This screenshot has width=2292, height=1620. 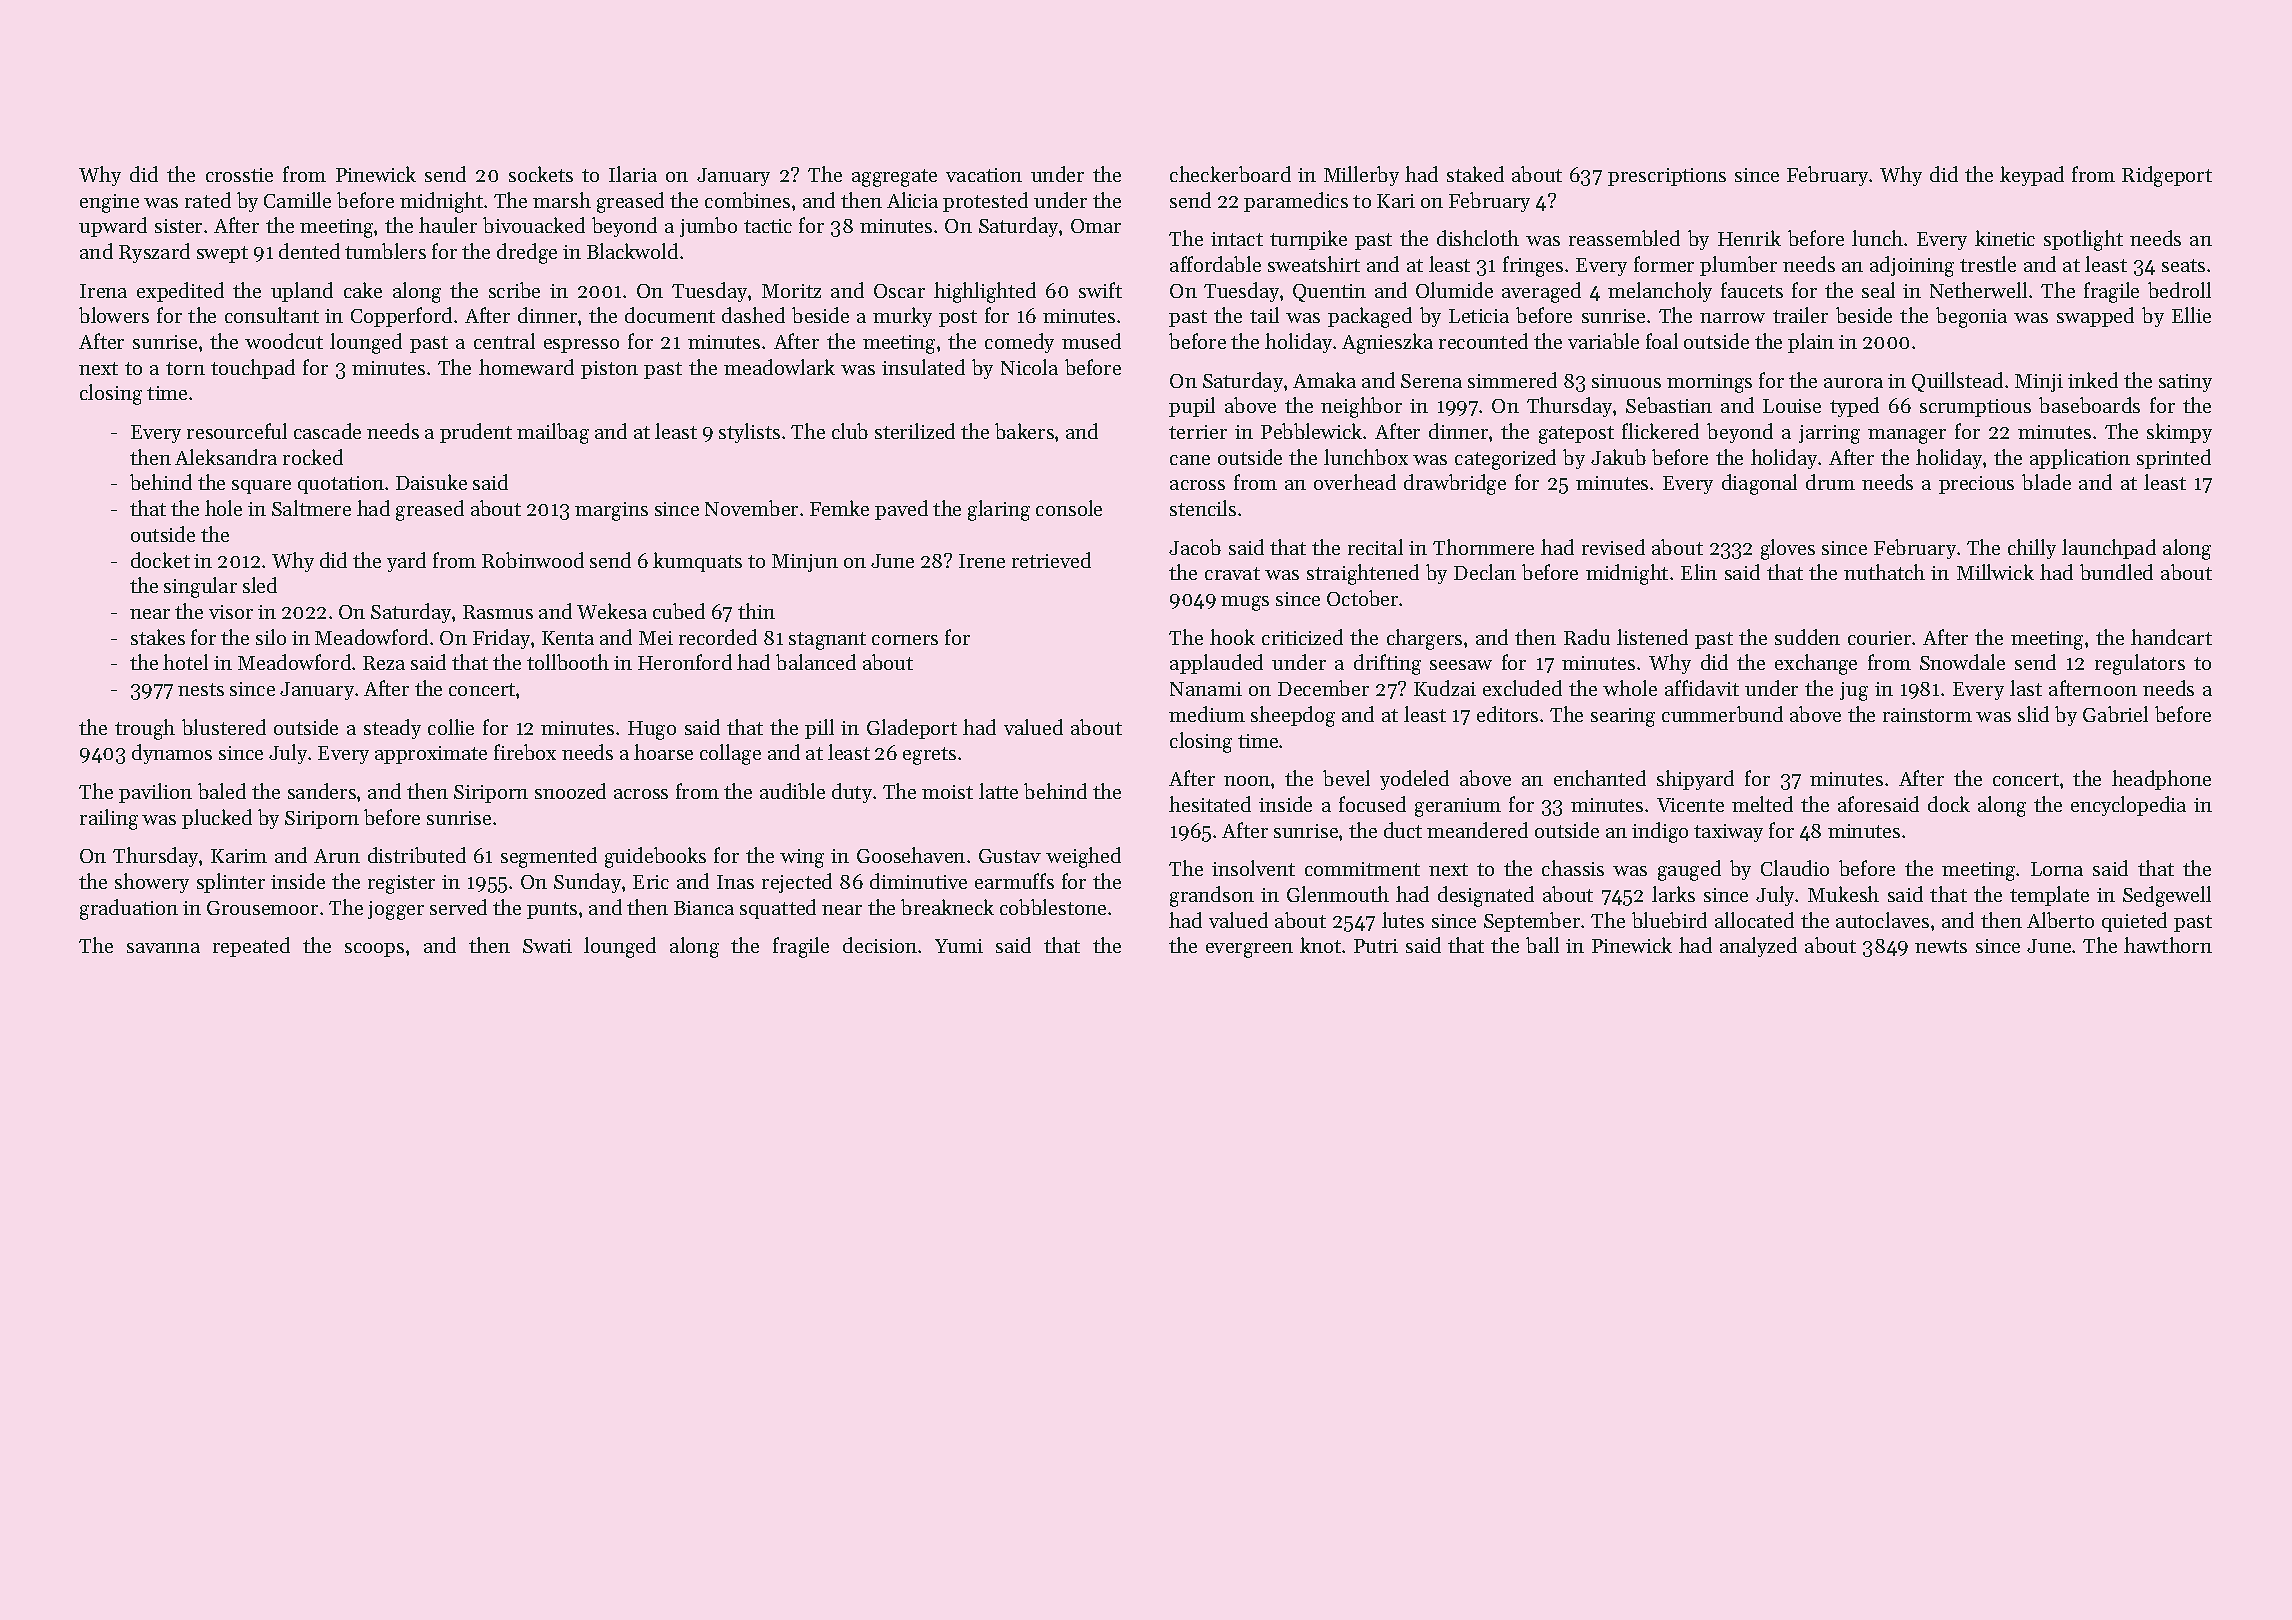 I want to click on bundled, so click(x=2116, y=572).
